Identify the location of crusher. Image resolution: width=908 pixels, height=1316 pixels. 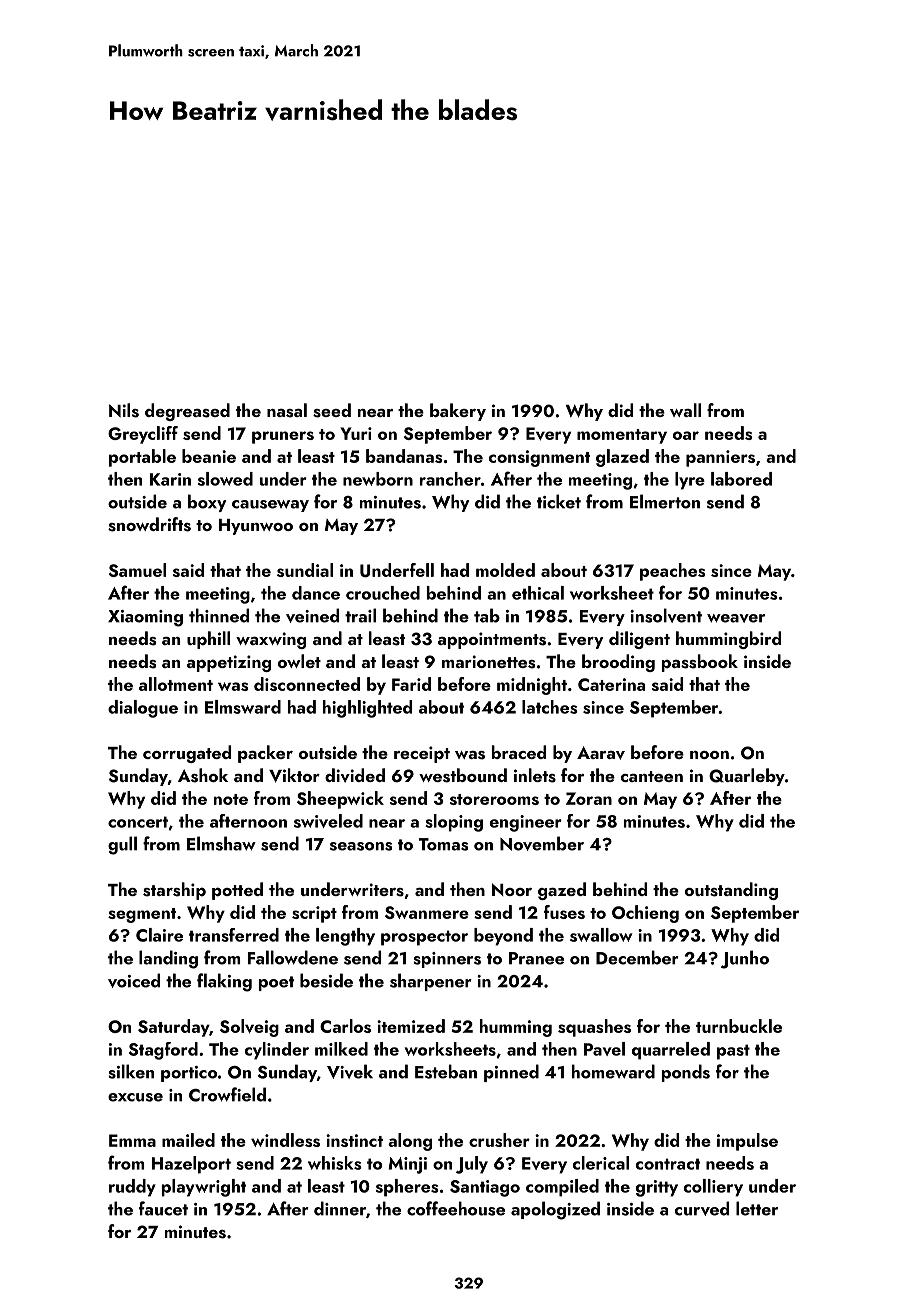
(499, 1140).
